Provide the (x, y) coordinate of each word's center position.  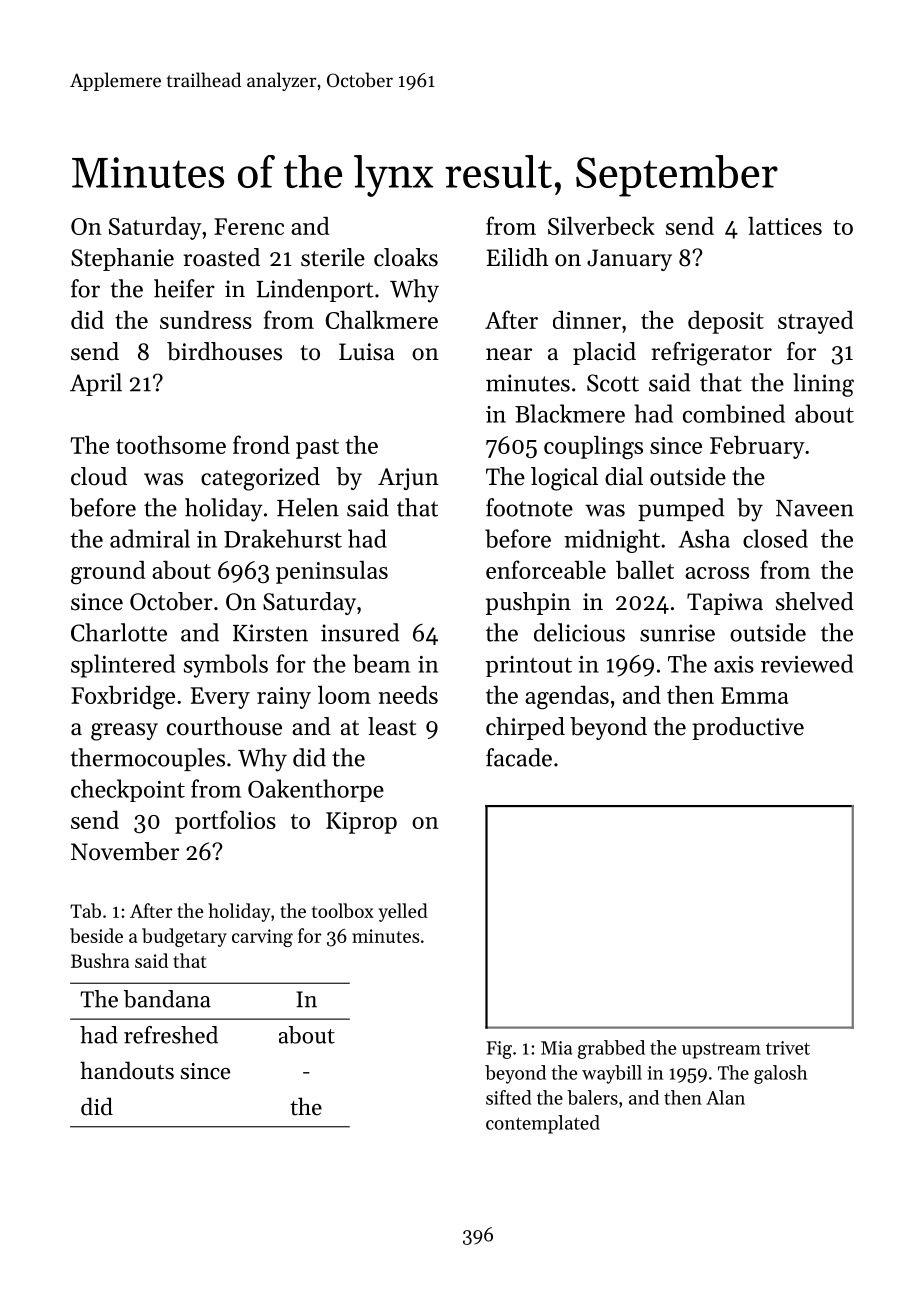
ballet (645, 569)
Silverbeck (601, 225)
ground (108, 573)
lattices (785, 225)
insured (360, 632)
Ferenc (249, 226)
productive (748, 728)
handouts (127, 1070)
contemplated (543, 1124)
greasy (124, 732)
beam (381, 663)
